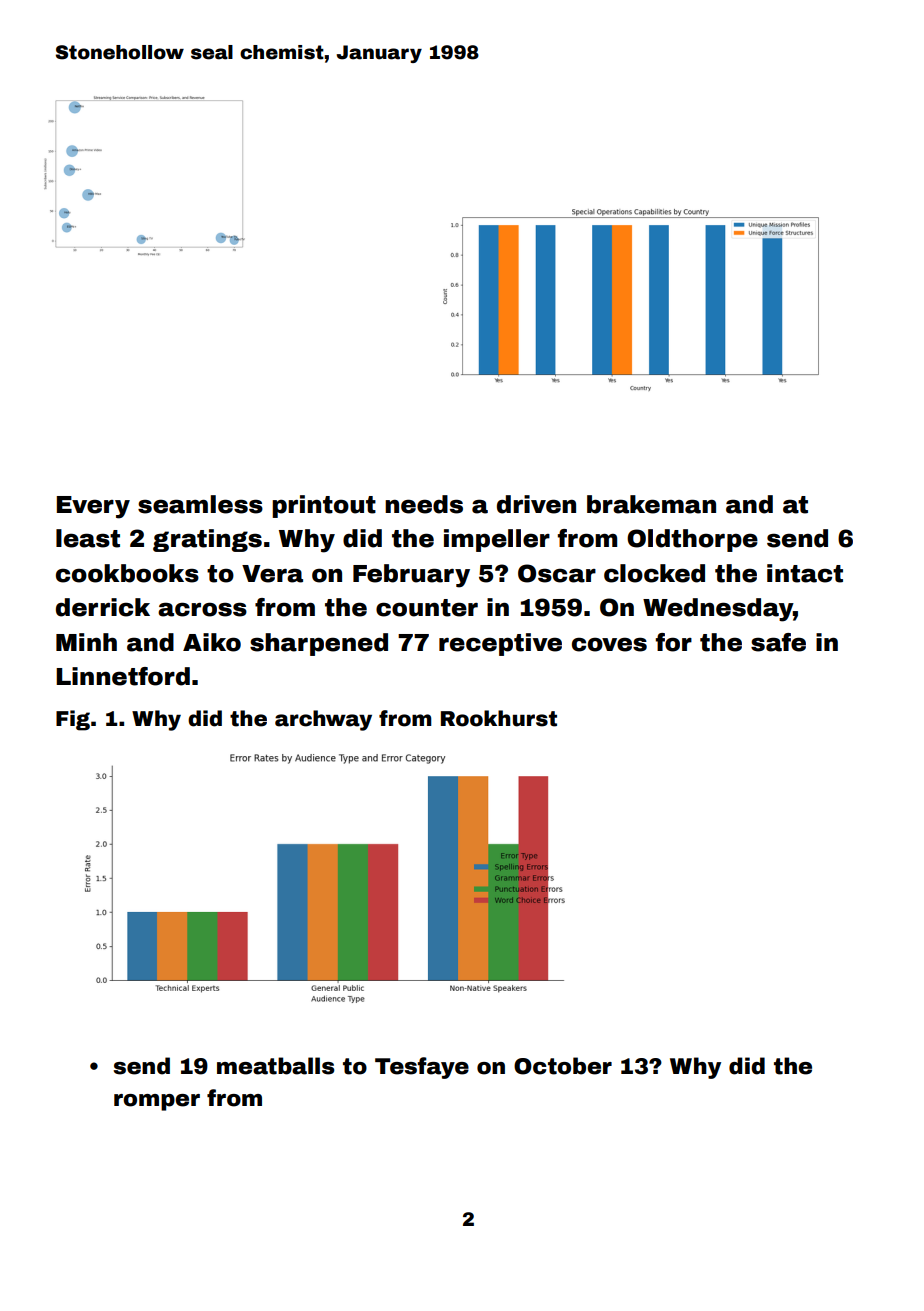 The image size is (924, 1311). I want to click on Rookhurst, so click(499, 718).
